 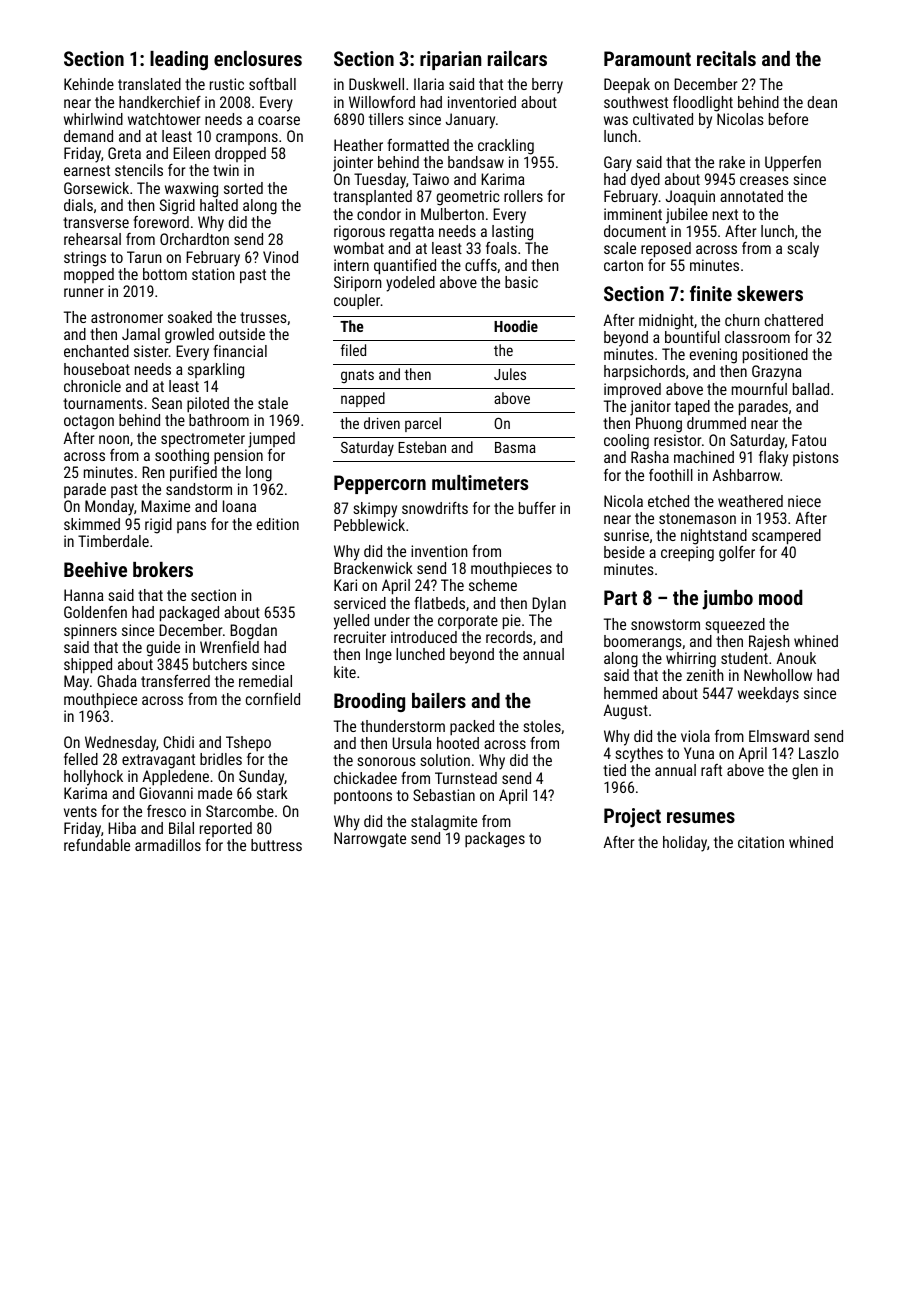 I want to click on twin, so click(x=226, y=170).
